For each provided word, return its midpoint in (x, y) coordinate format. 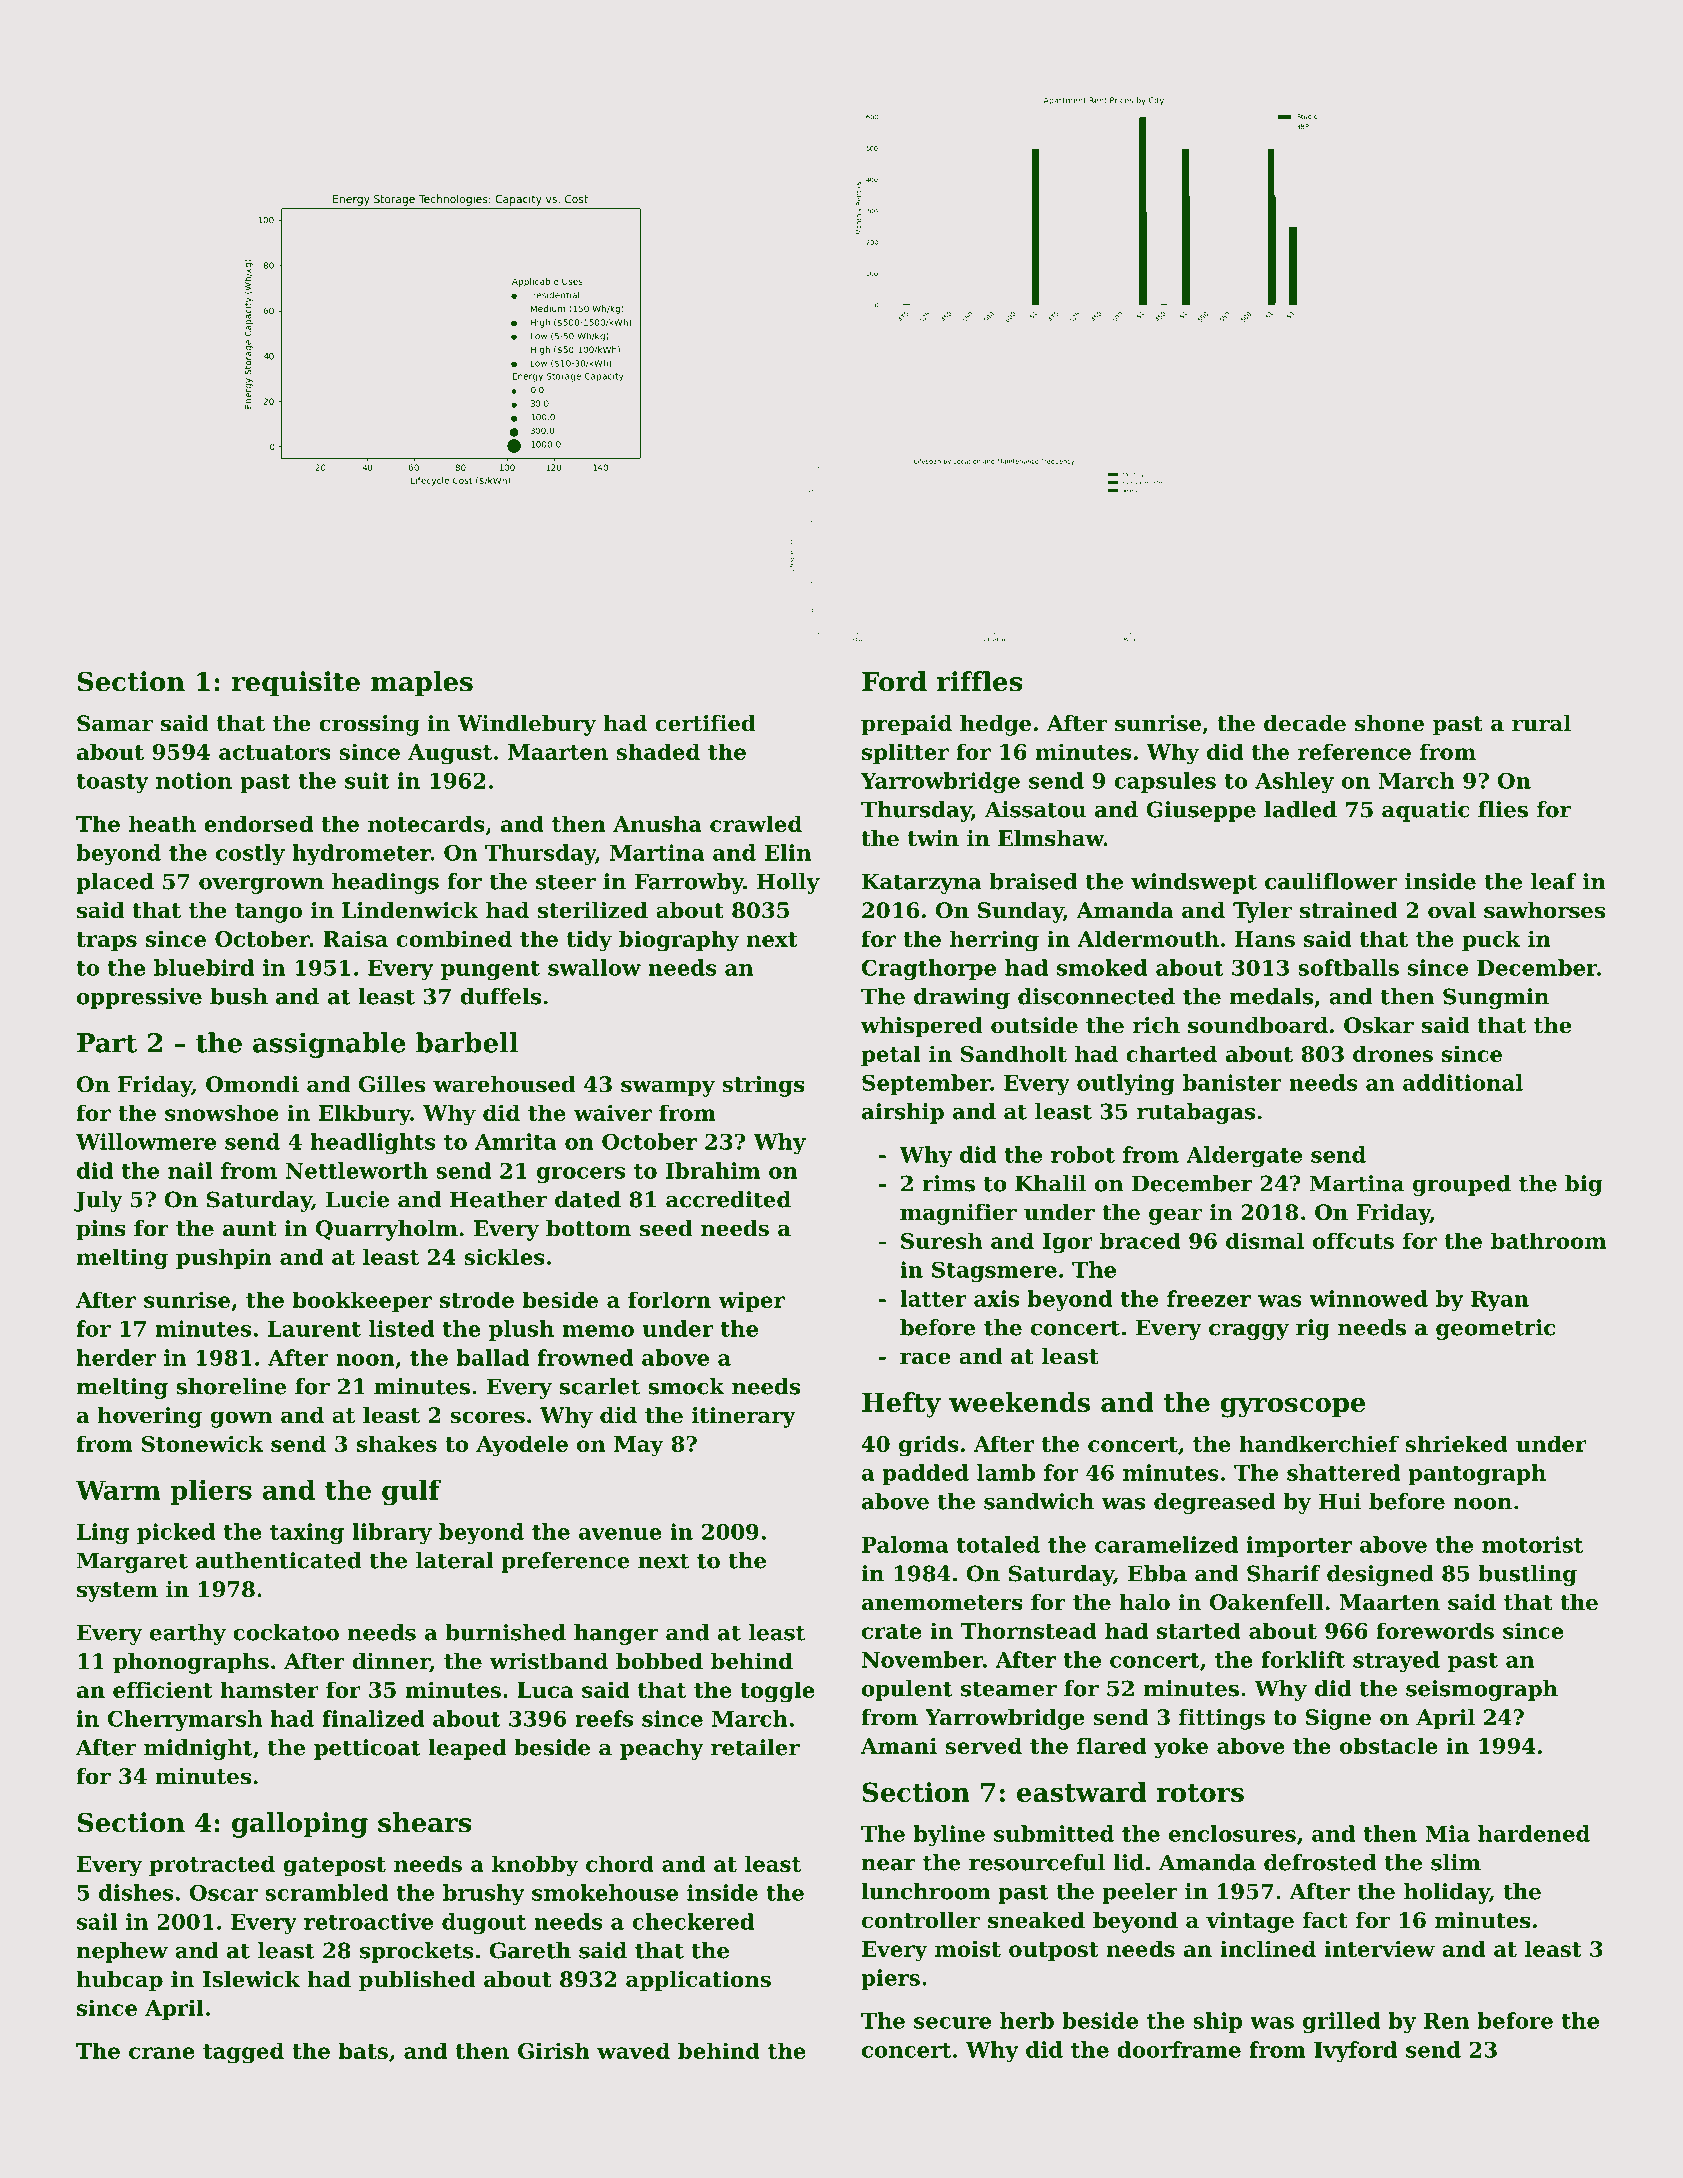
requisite (296, 684)
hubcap (119, 1981)
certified (705, 723)
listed (402, 1328)
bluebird (204, 967)
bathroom (1548, 1240)
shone (1389, 723)
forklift (1303, 1659)
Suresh (941, 1240)
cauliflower (1331, 881)
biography (679, 941)
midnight (198, 1749)
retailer (755, 1747)
